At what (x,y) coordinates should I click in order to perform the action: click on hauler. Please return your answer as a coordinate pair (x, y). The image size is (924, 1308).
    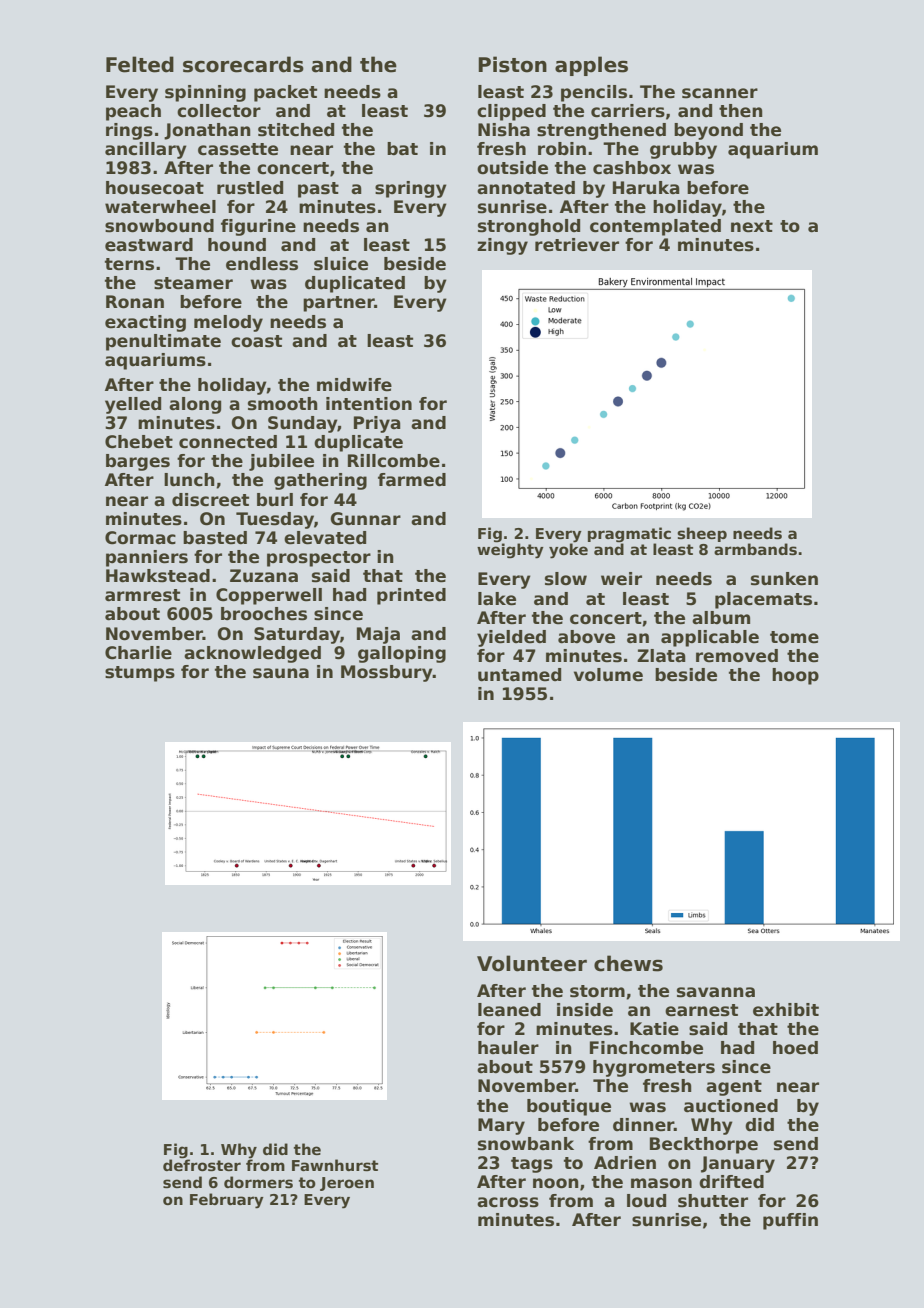
    Looking at the image, I should click on (508, 1048).
